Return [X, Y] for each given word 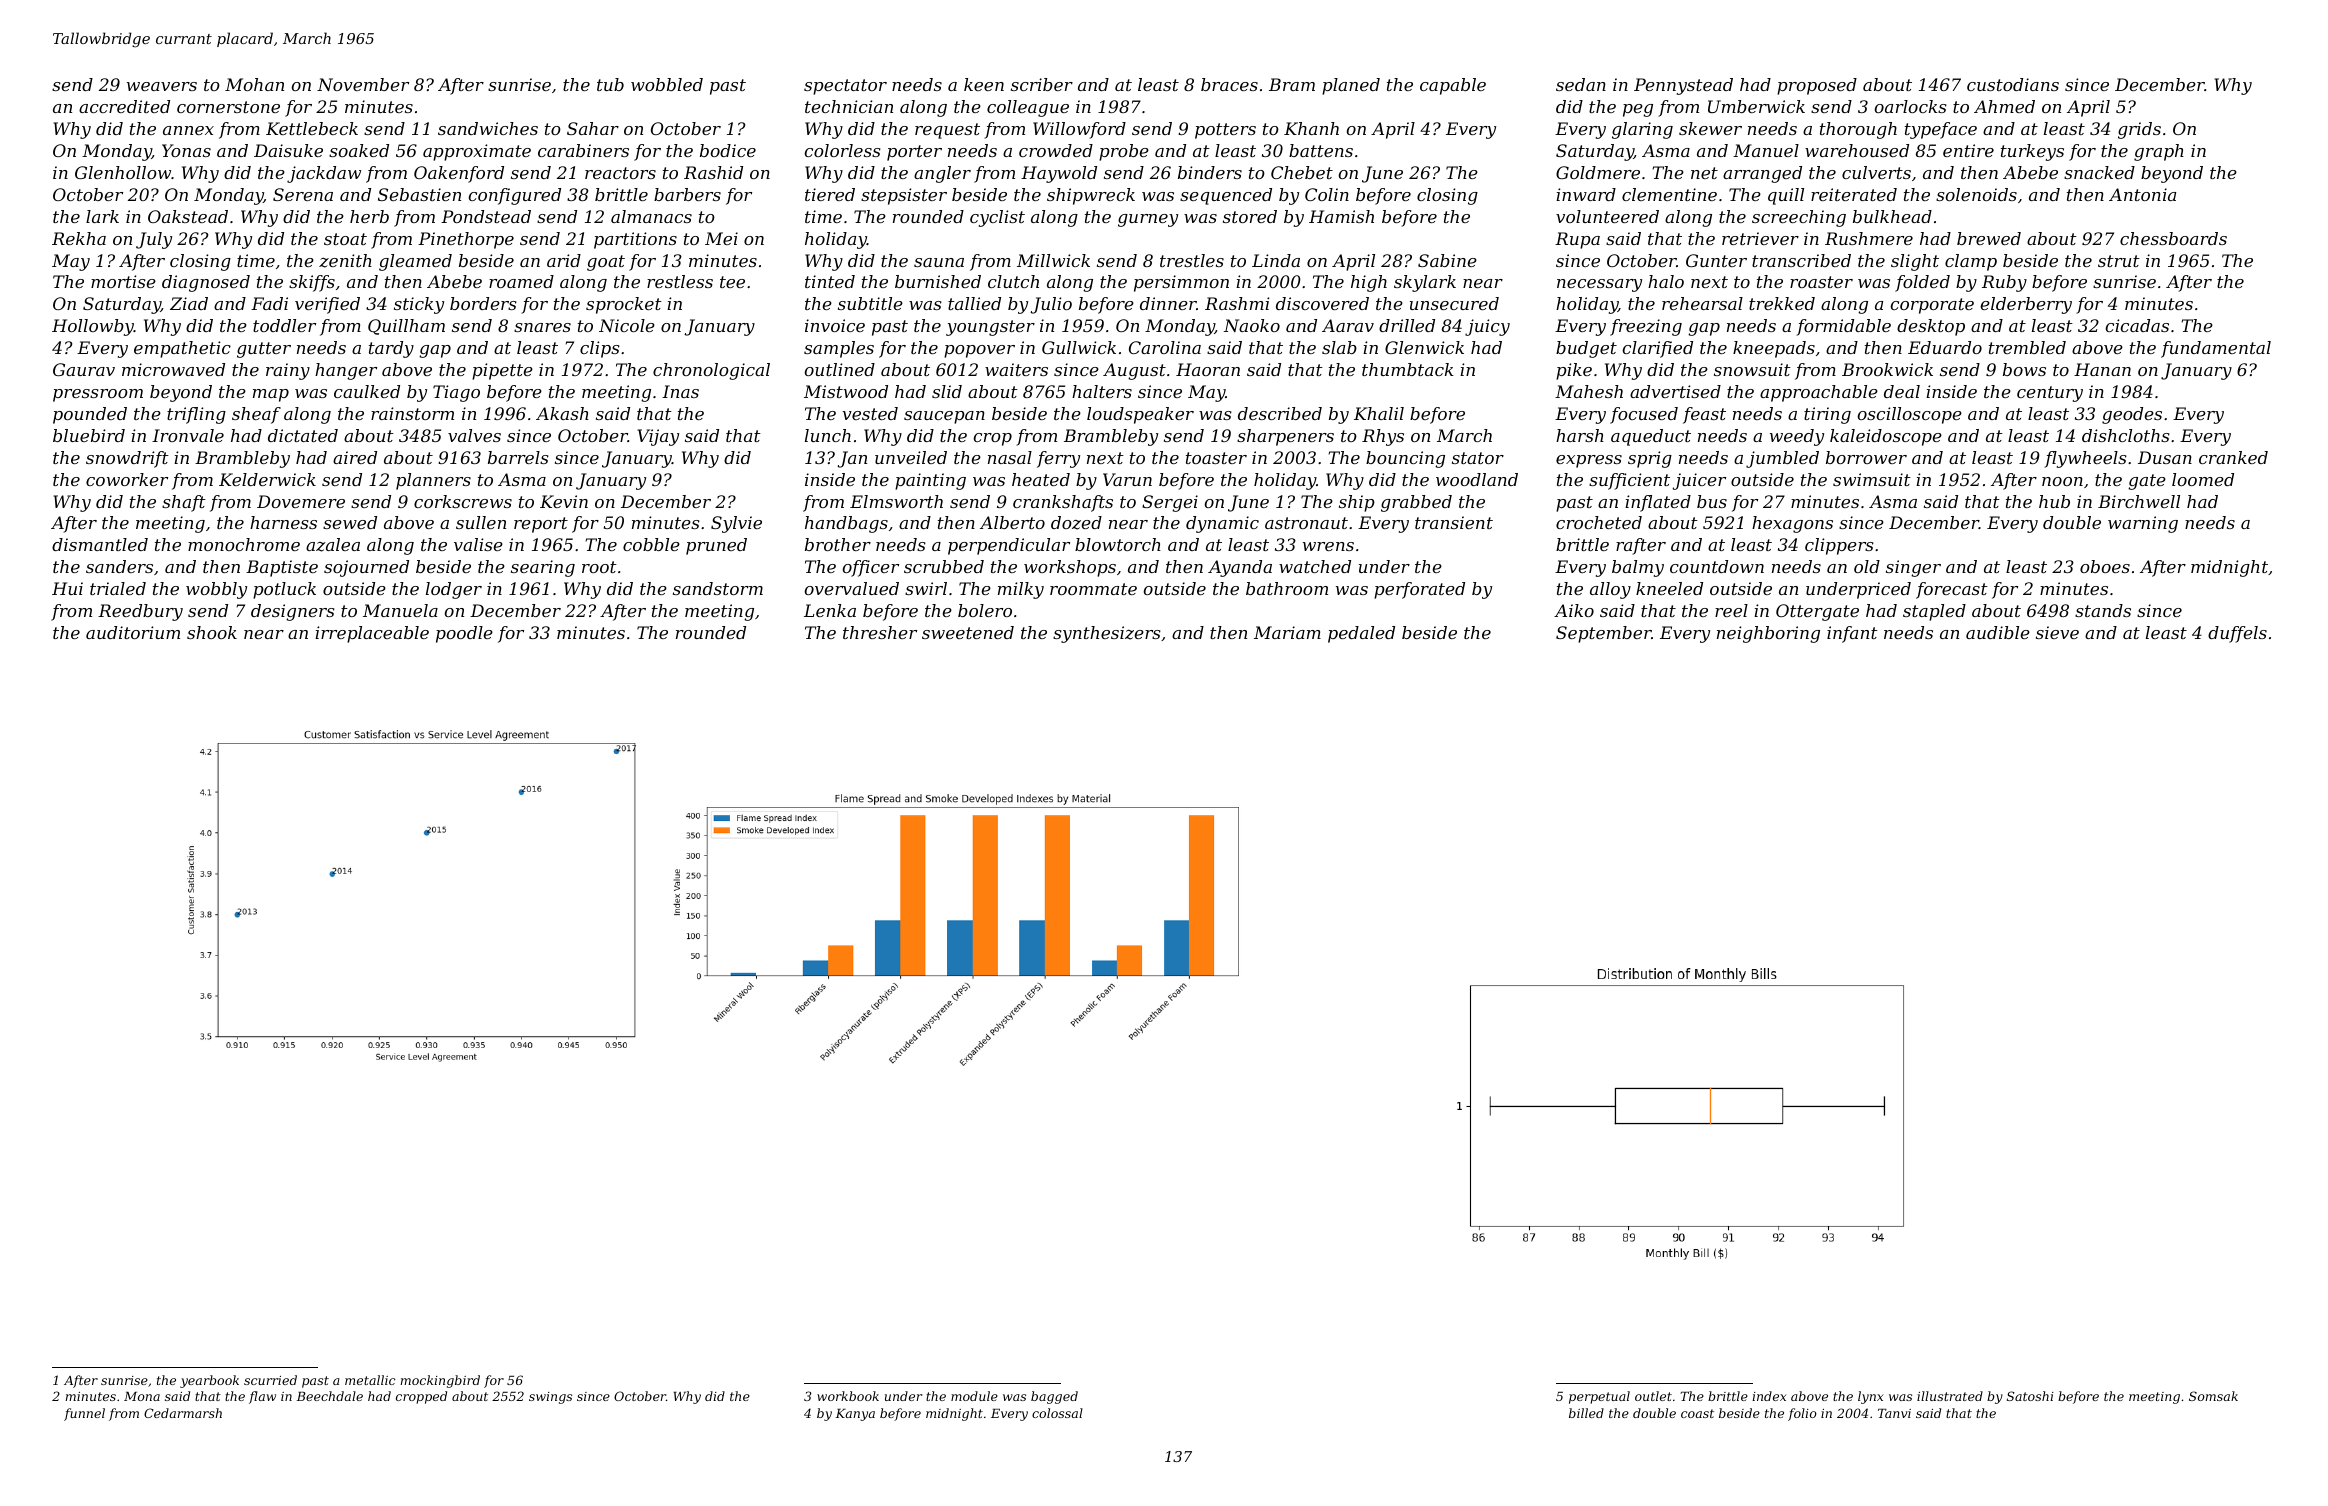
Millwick [1053, 260]
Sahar [593, 128]
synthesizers [1107, 634]
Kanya [855, 1415]
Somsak [2213, 1396]
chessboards [2173, 238]
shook [212, 632]
